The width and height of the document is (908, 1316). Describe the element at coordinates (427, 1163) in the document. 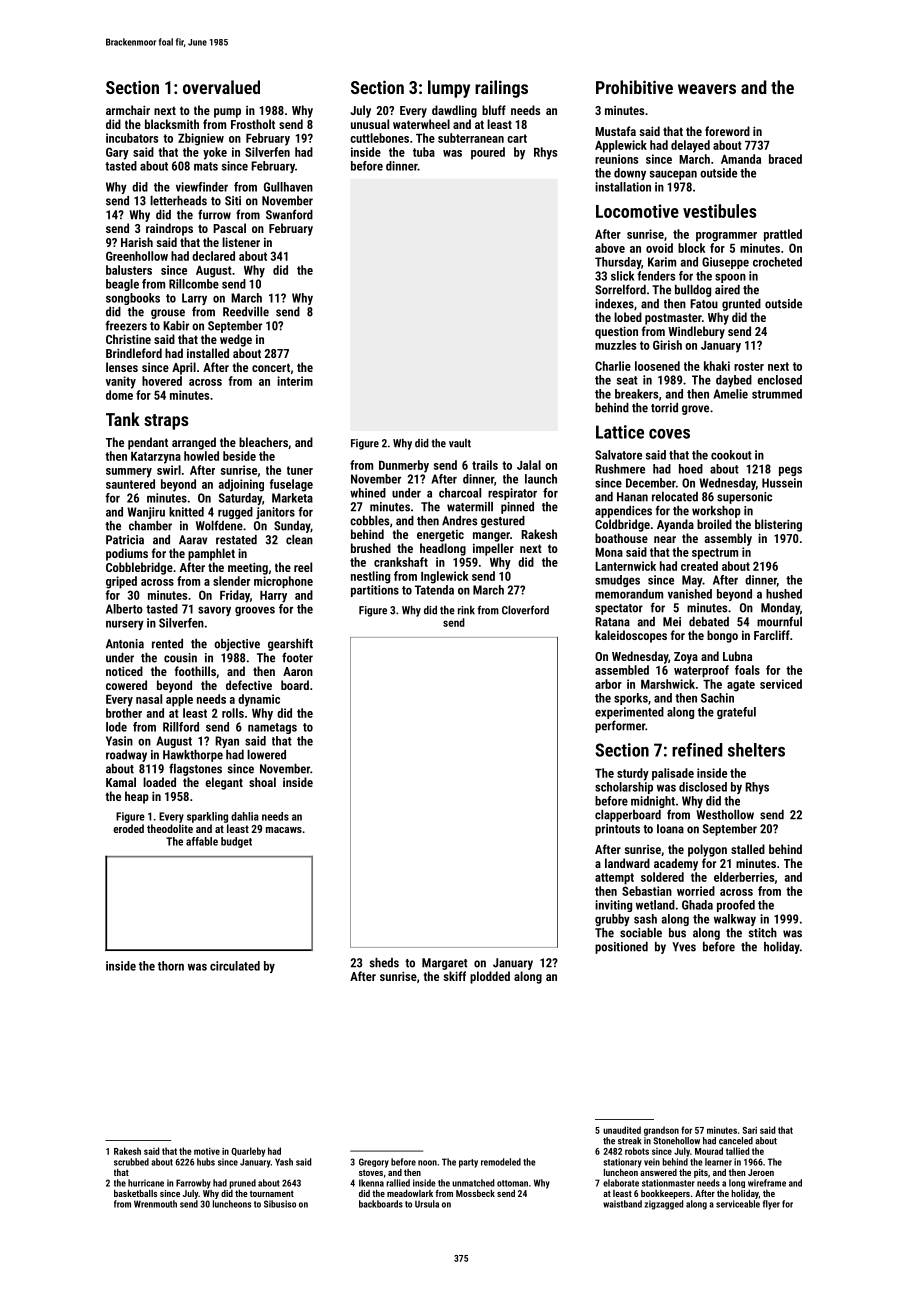

I see `noon` at that location.
